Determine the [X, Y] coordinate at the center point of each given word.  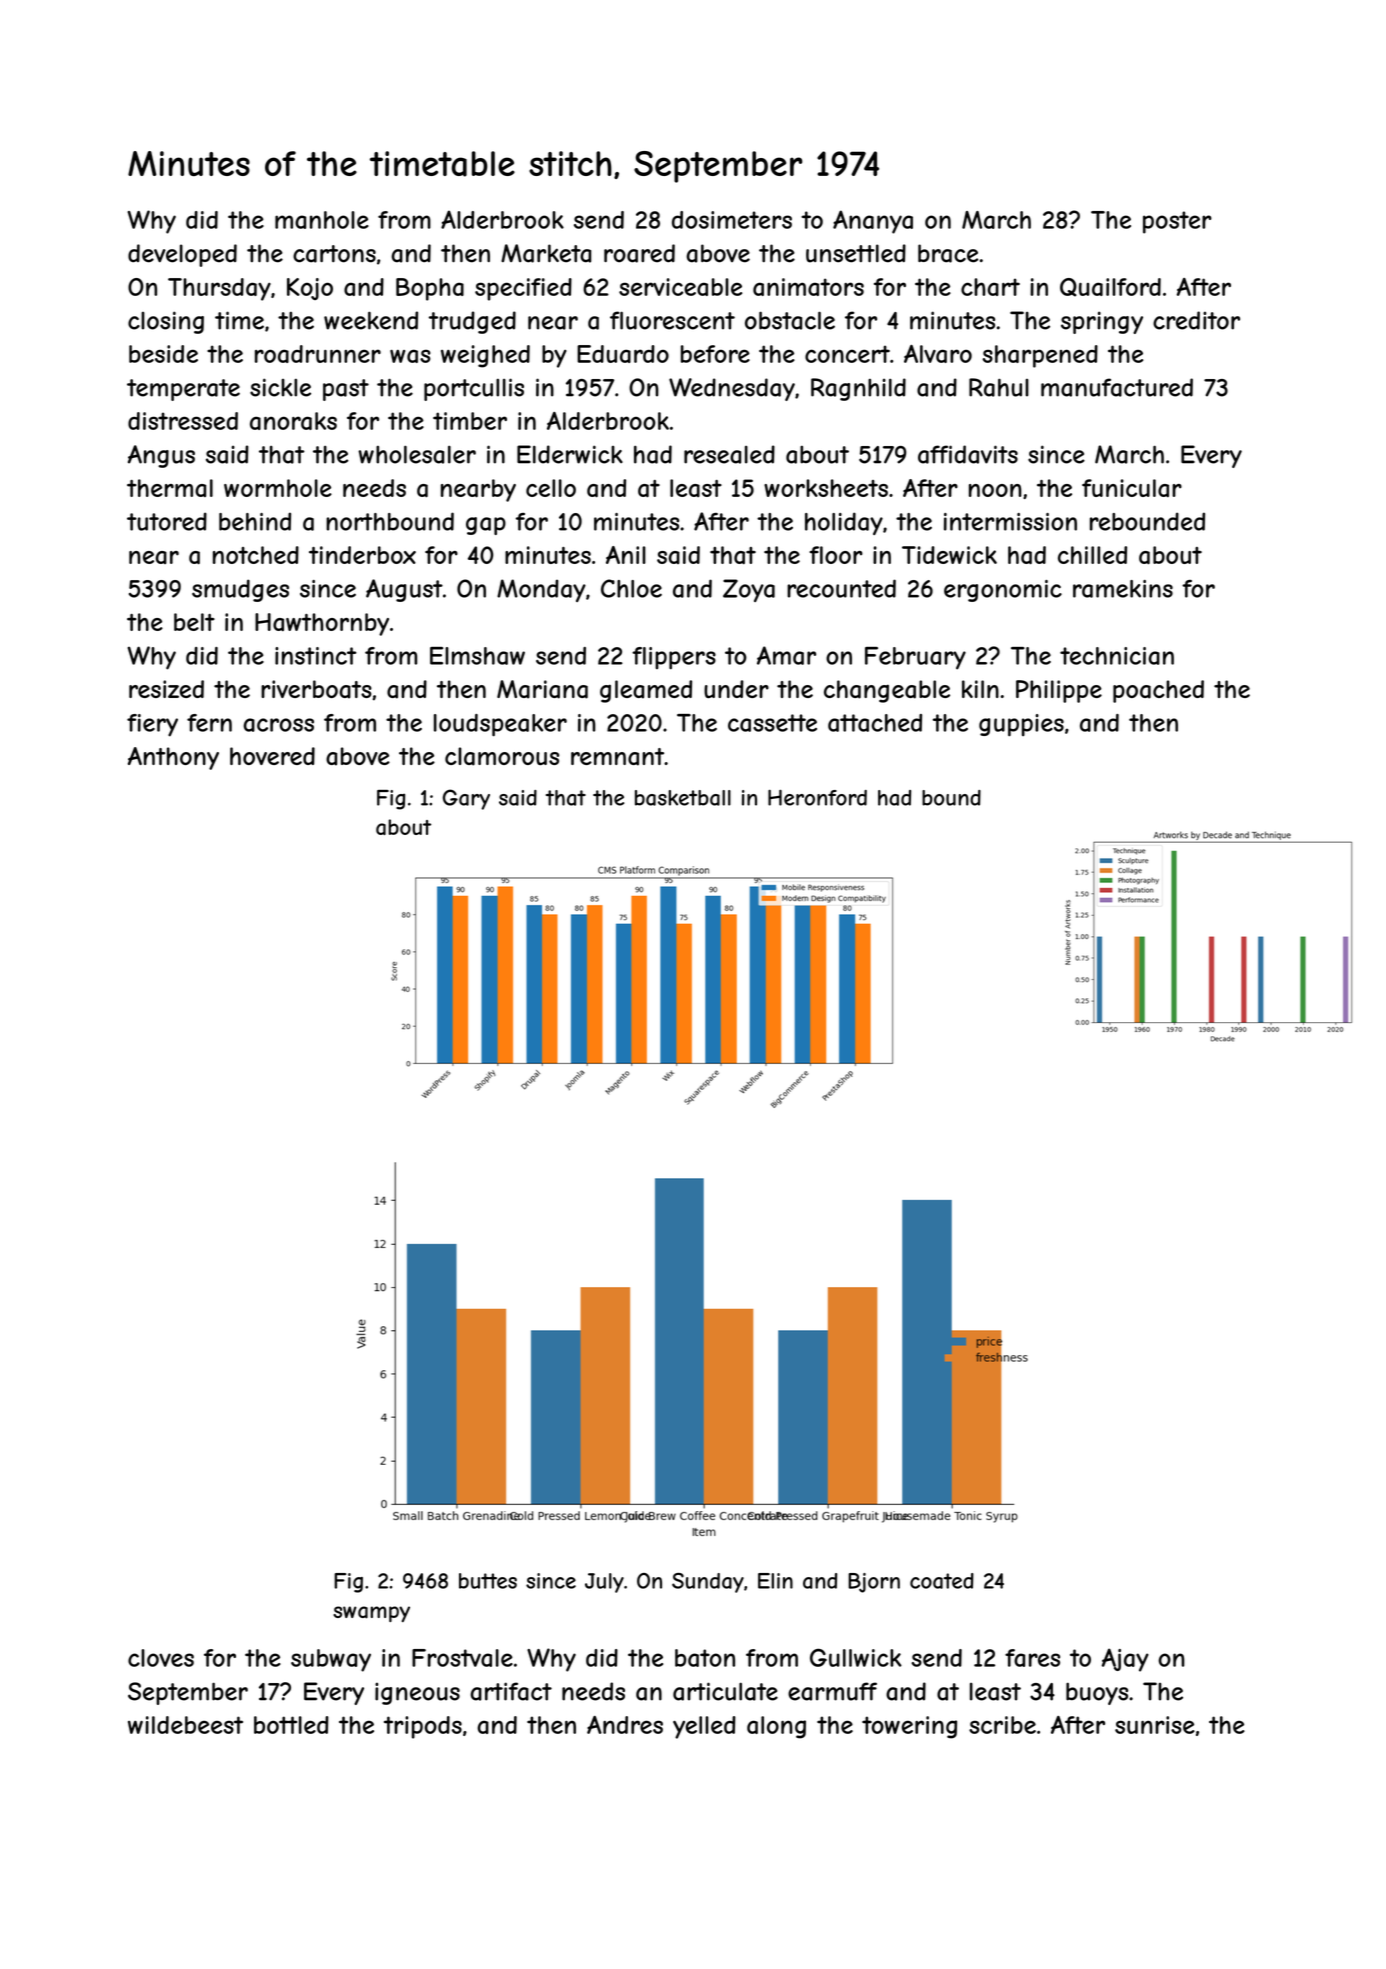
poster [1177, 222]
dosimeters [732, 220]
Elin [775, 1581]
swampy [371, 1614]
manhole [322, 220]
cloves [161, 1658]
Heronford [817, 797]
